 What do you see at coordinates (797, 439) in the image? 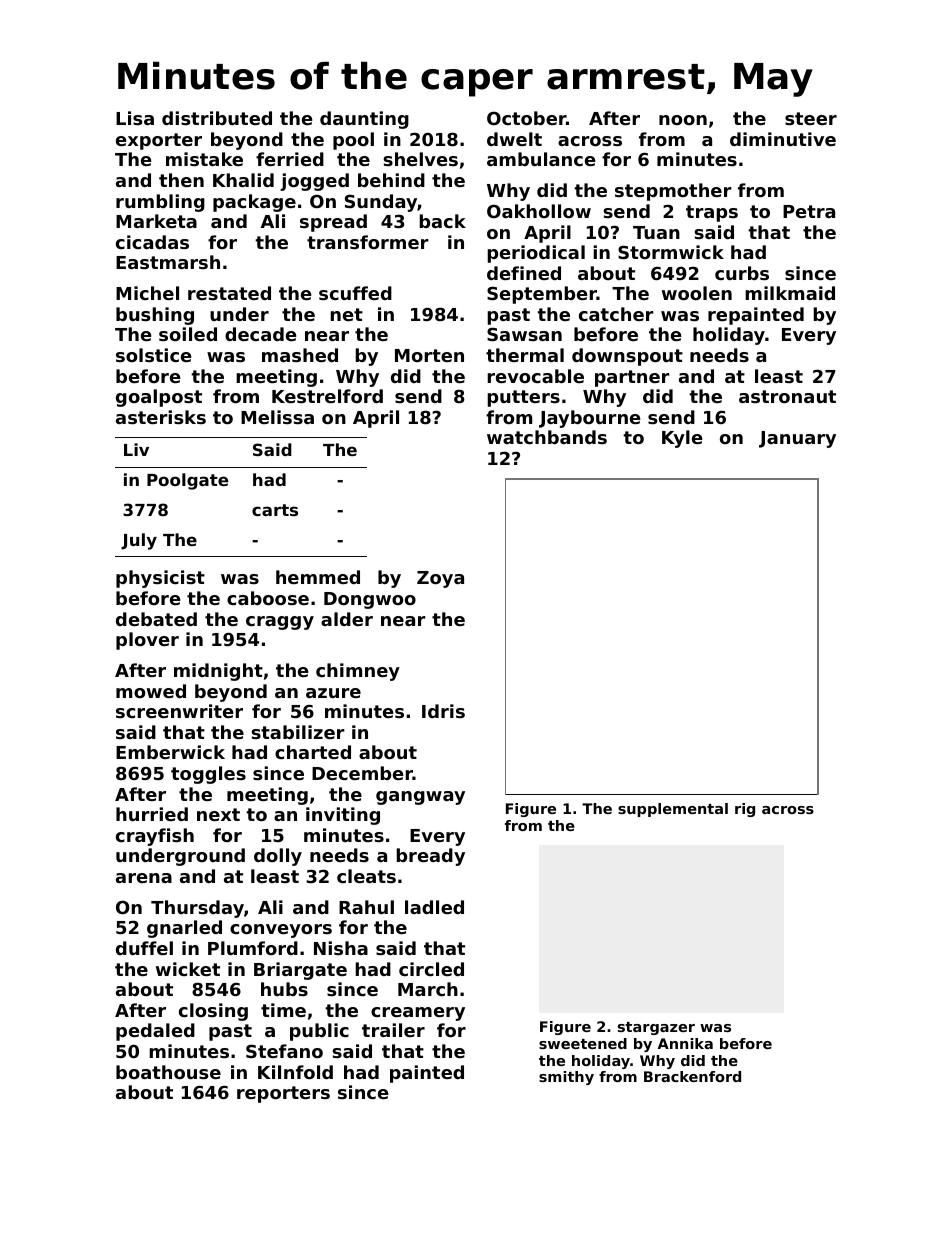
I see `January` at bounding box center [797, 439].
